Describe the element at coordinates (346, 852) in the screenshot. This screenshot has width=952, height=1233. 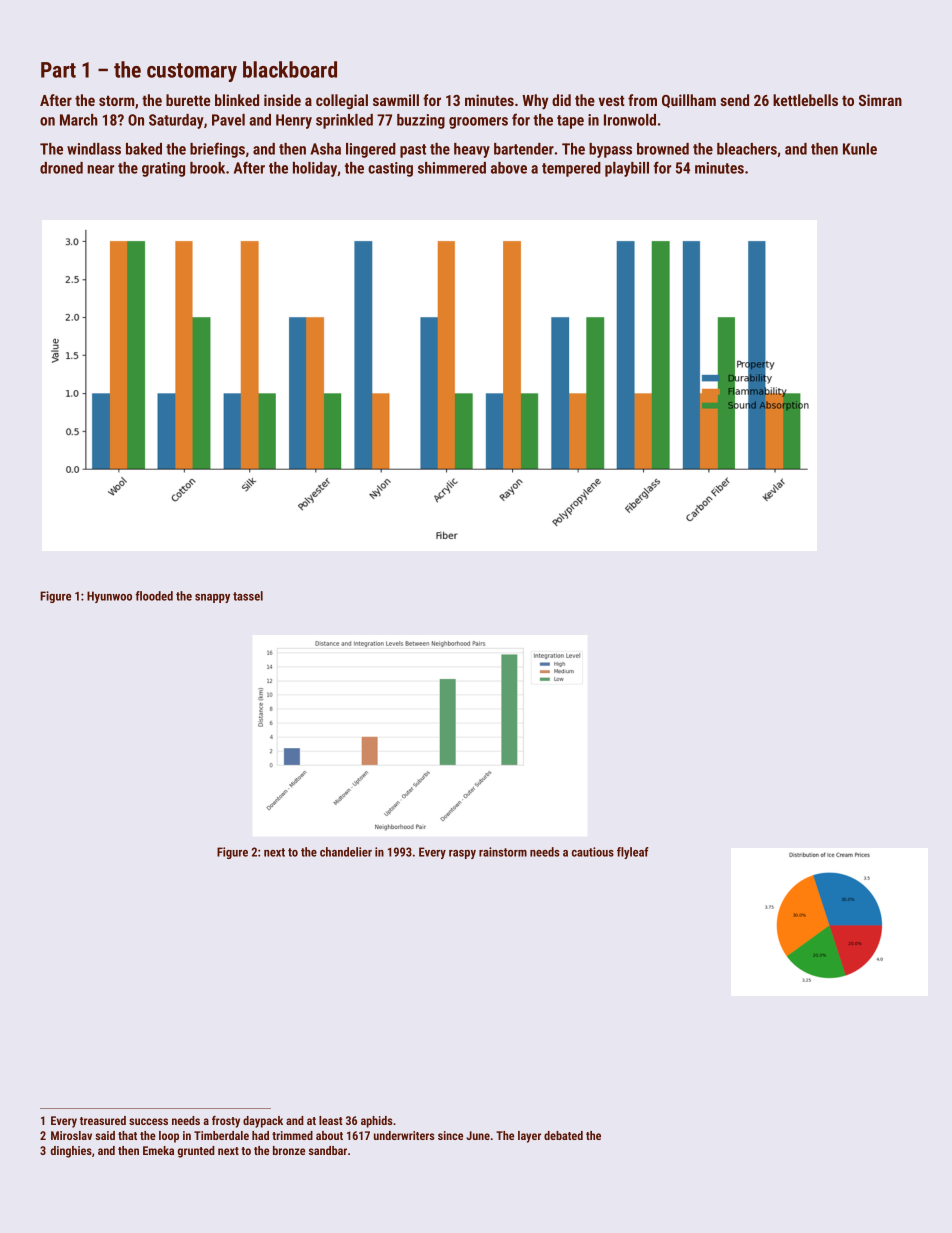
I see `chandelier` at that location.
